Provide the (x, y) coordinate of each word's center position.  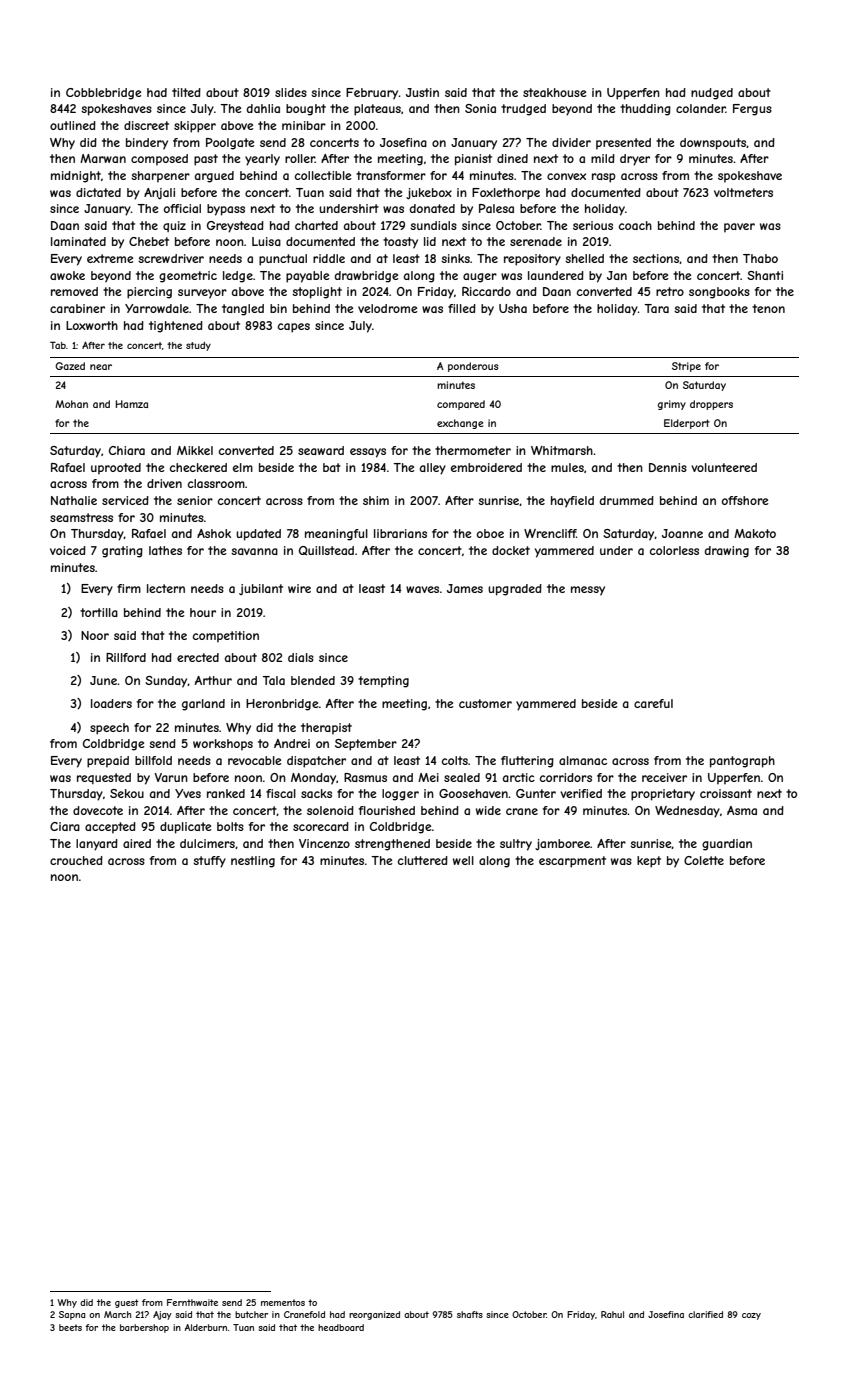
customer (485, 703)
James (465, 588)
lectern (166, 588)
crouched (76, 860)
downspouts (713, 144)
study (198, 346)
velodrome (388, 308)
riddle (329, 258)
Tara (656, 308)
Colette (704, 860)
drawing (727, 552)
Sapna (72, 1315)
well (463, 860)
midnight (76, 177)
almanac (583, 760)
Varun (171, 777)
